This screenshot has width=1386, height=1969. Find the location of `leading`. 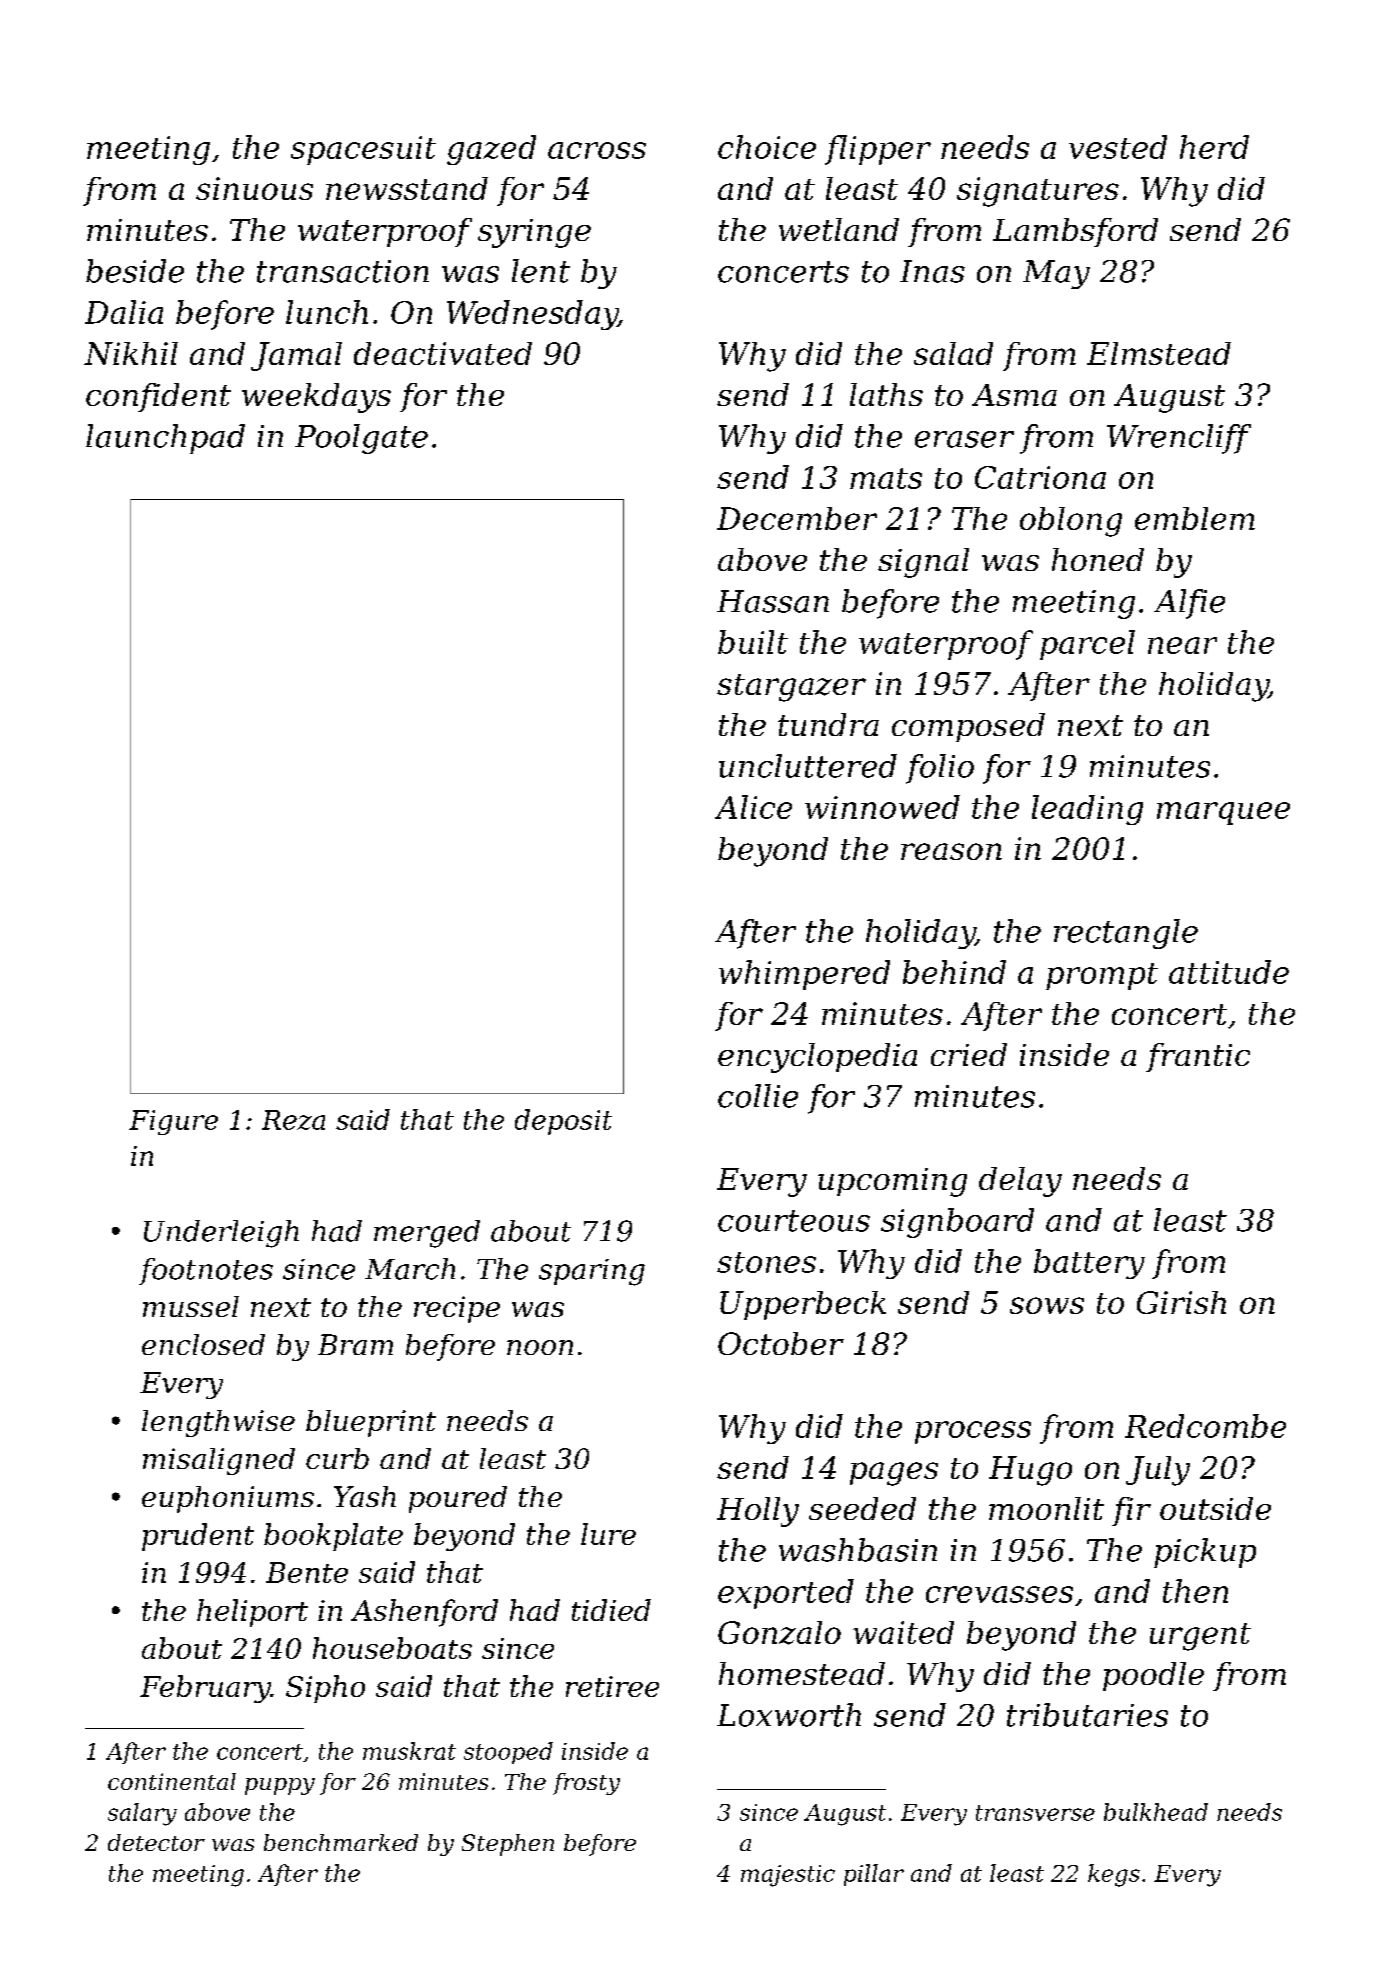

leading is located at coordinates (1087, 810).
